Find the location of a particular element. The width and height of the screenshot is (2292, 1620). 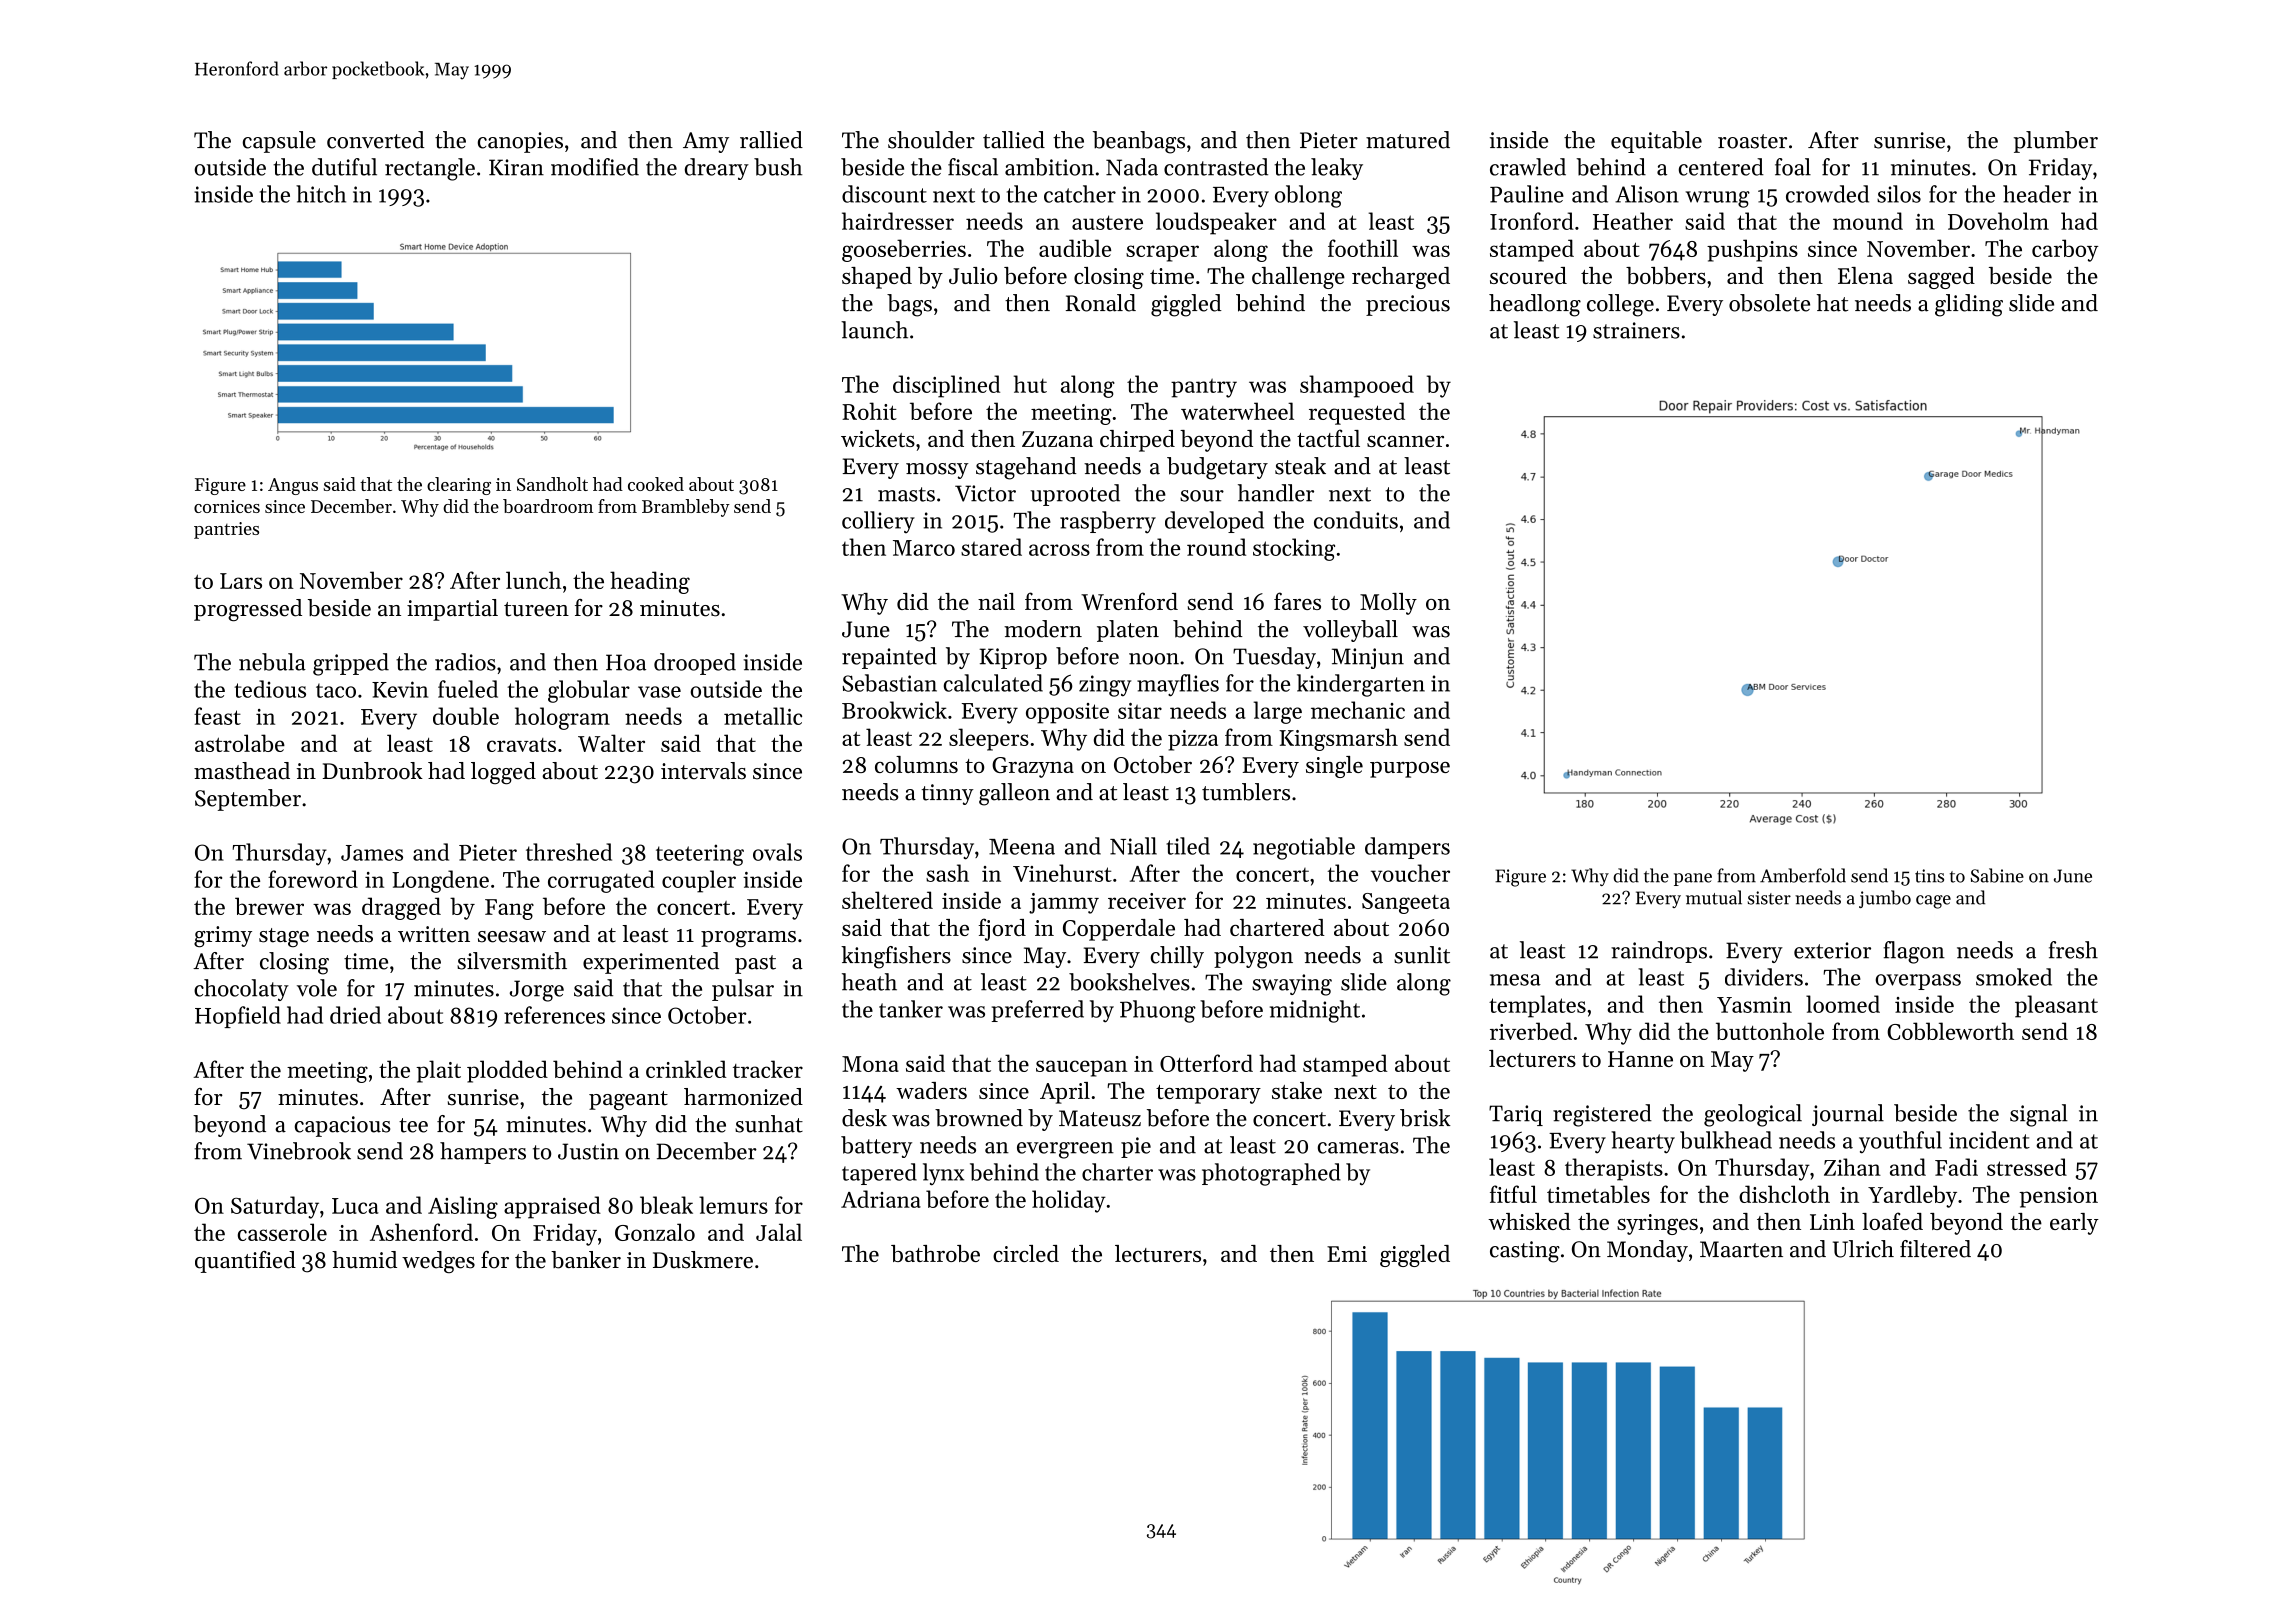

Angus is located at coordinates (293, 486).
